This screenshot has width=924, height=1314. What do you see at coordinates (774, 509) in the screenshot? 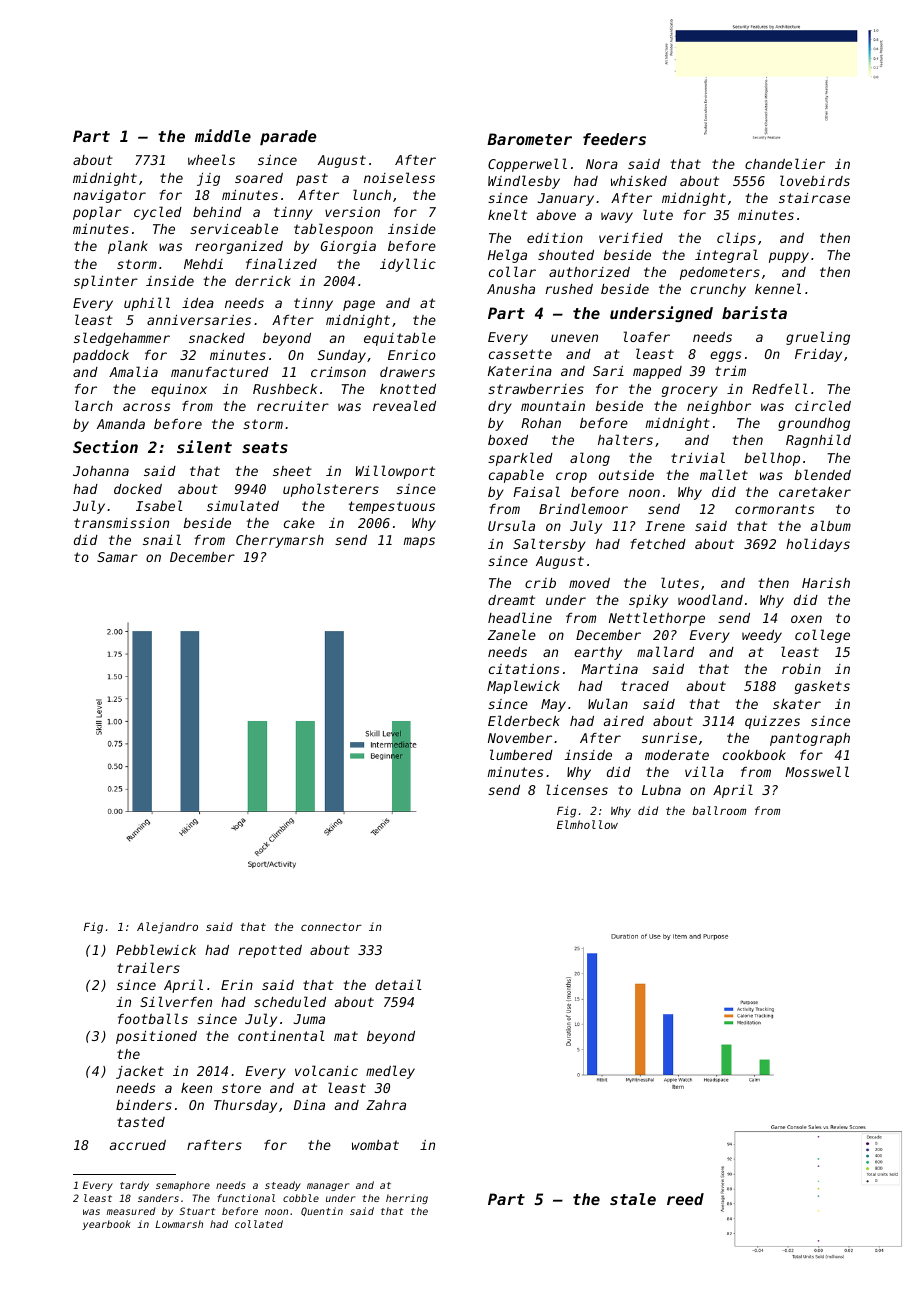
I see `cormorants` at bounding box center [774, 509].
